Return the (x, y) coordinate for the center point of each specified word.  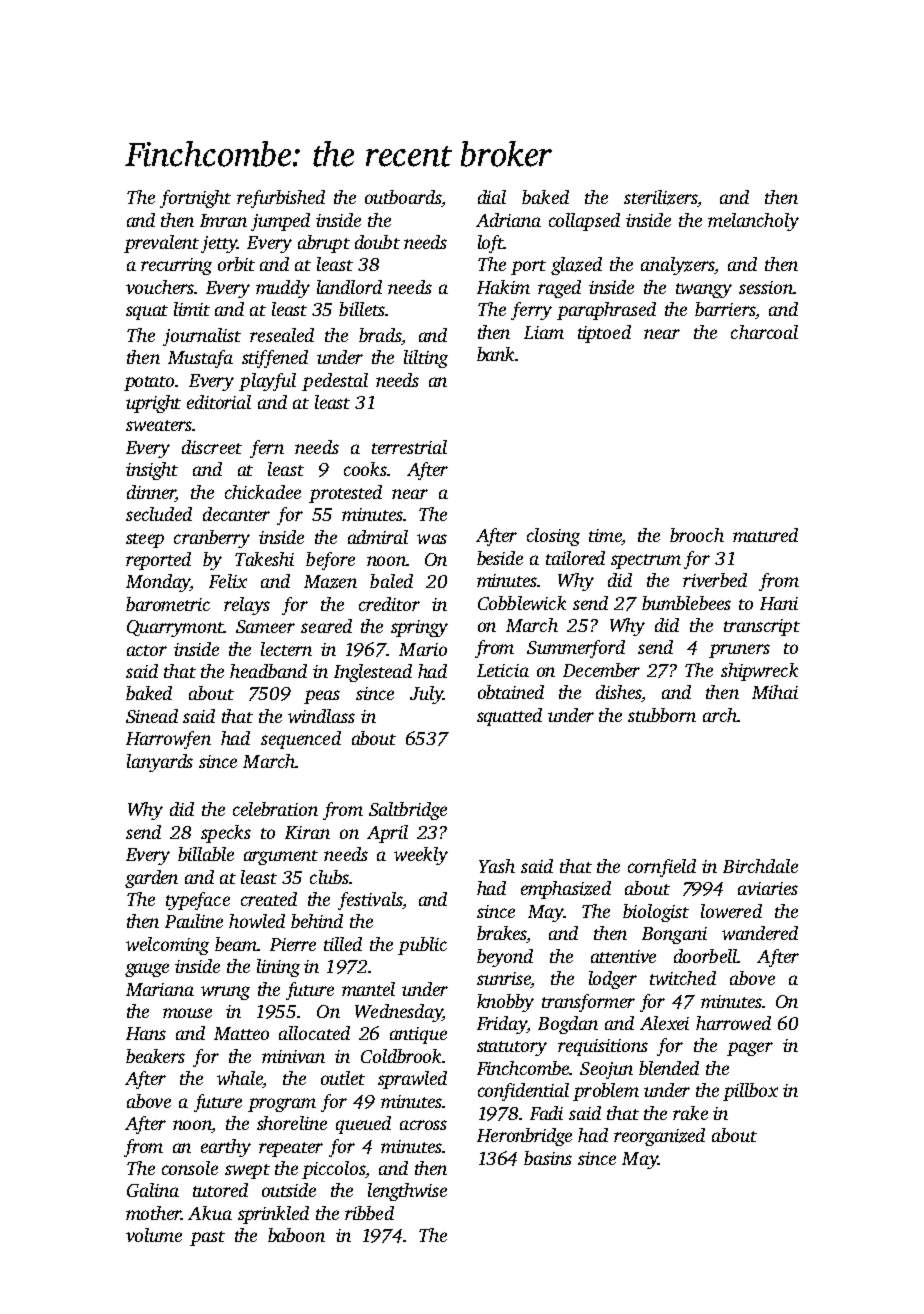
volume (154, 1235)
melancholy (753, 222)
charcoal (764, 332)
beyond (505, 958)
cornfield (662, 868)
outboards (403, 197)
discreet (212, 447)
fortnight (195, 199)
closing (553, 537)
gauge (147, 970)
